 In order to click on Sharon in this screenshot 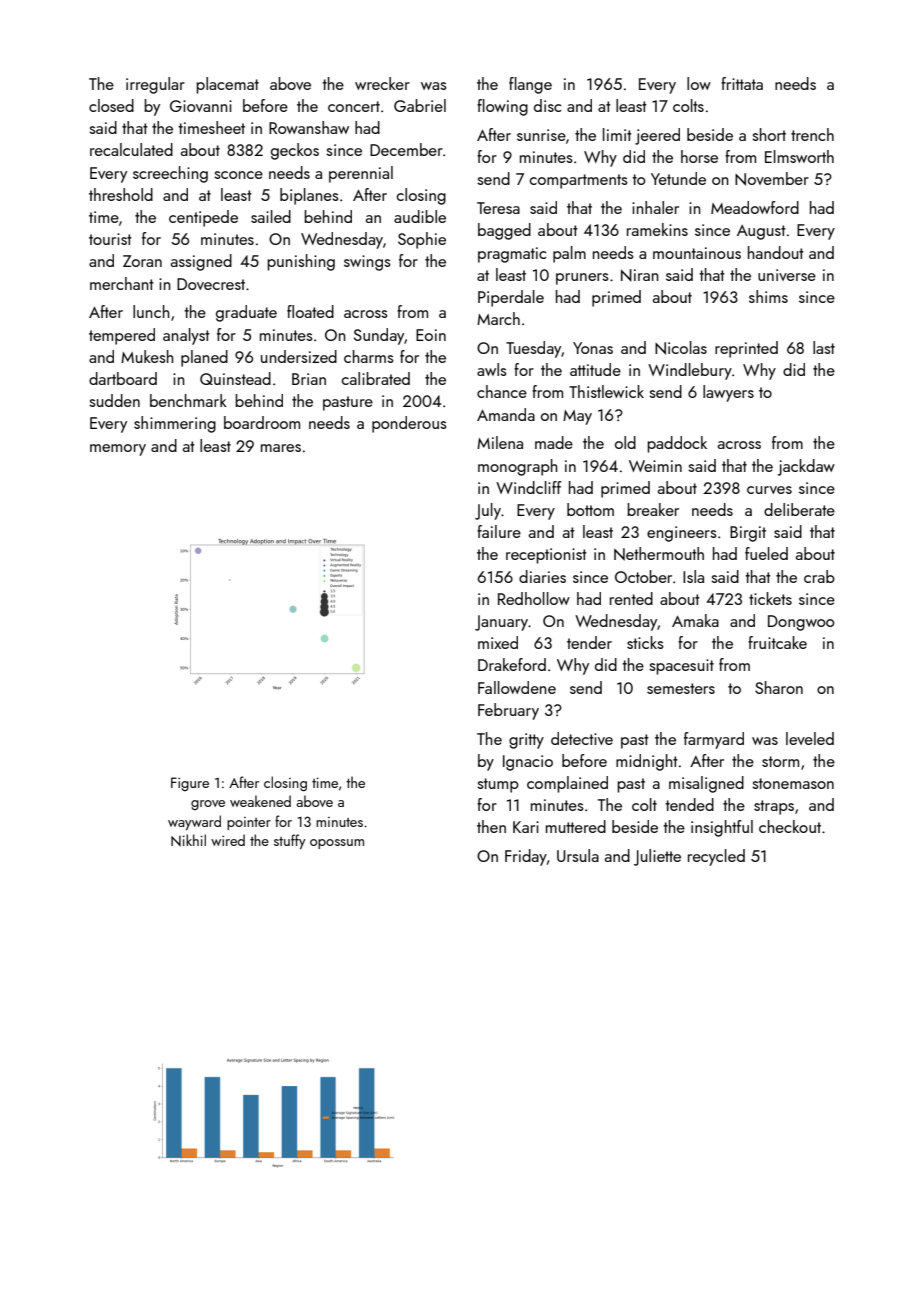, I will do `click(779, 687)`.
